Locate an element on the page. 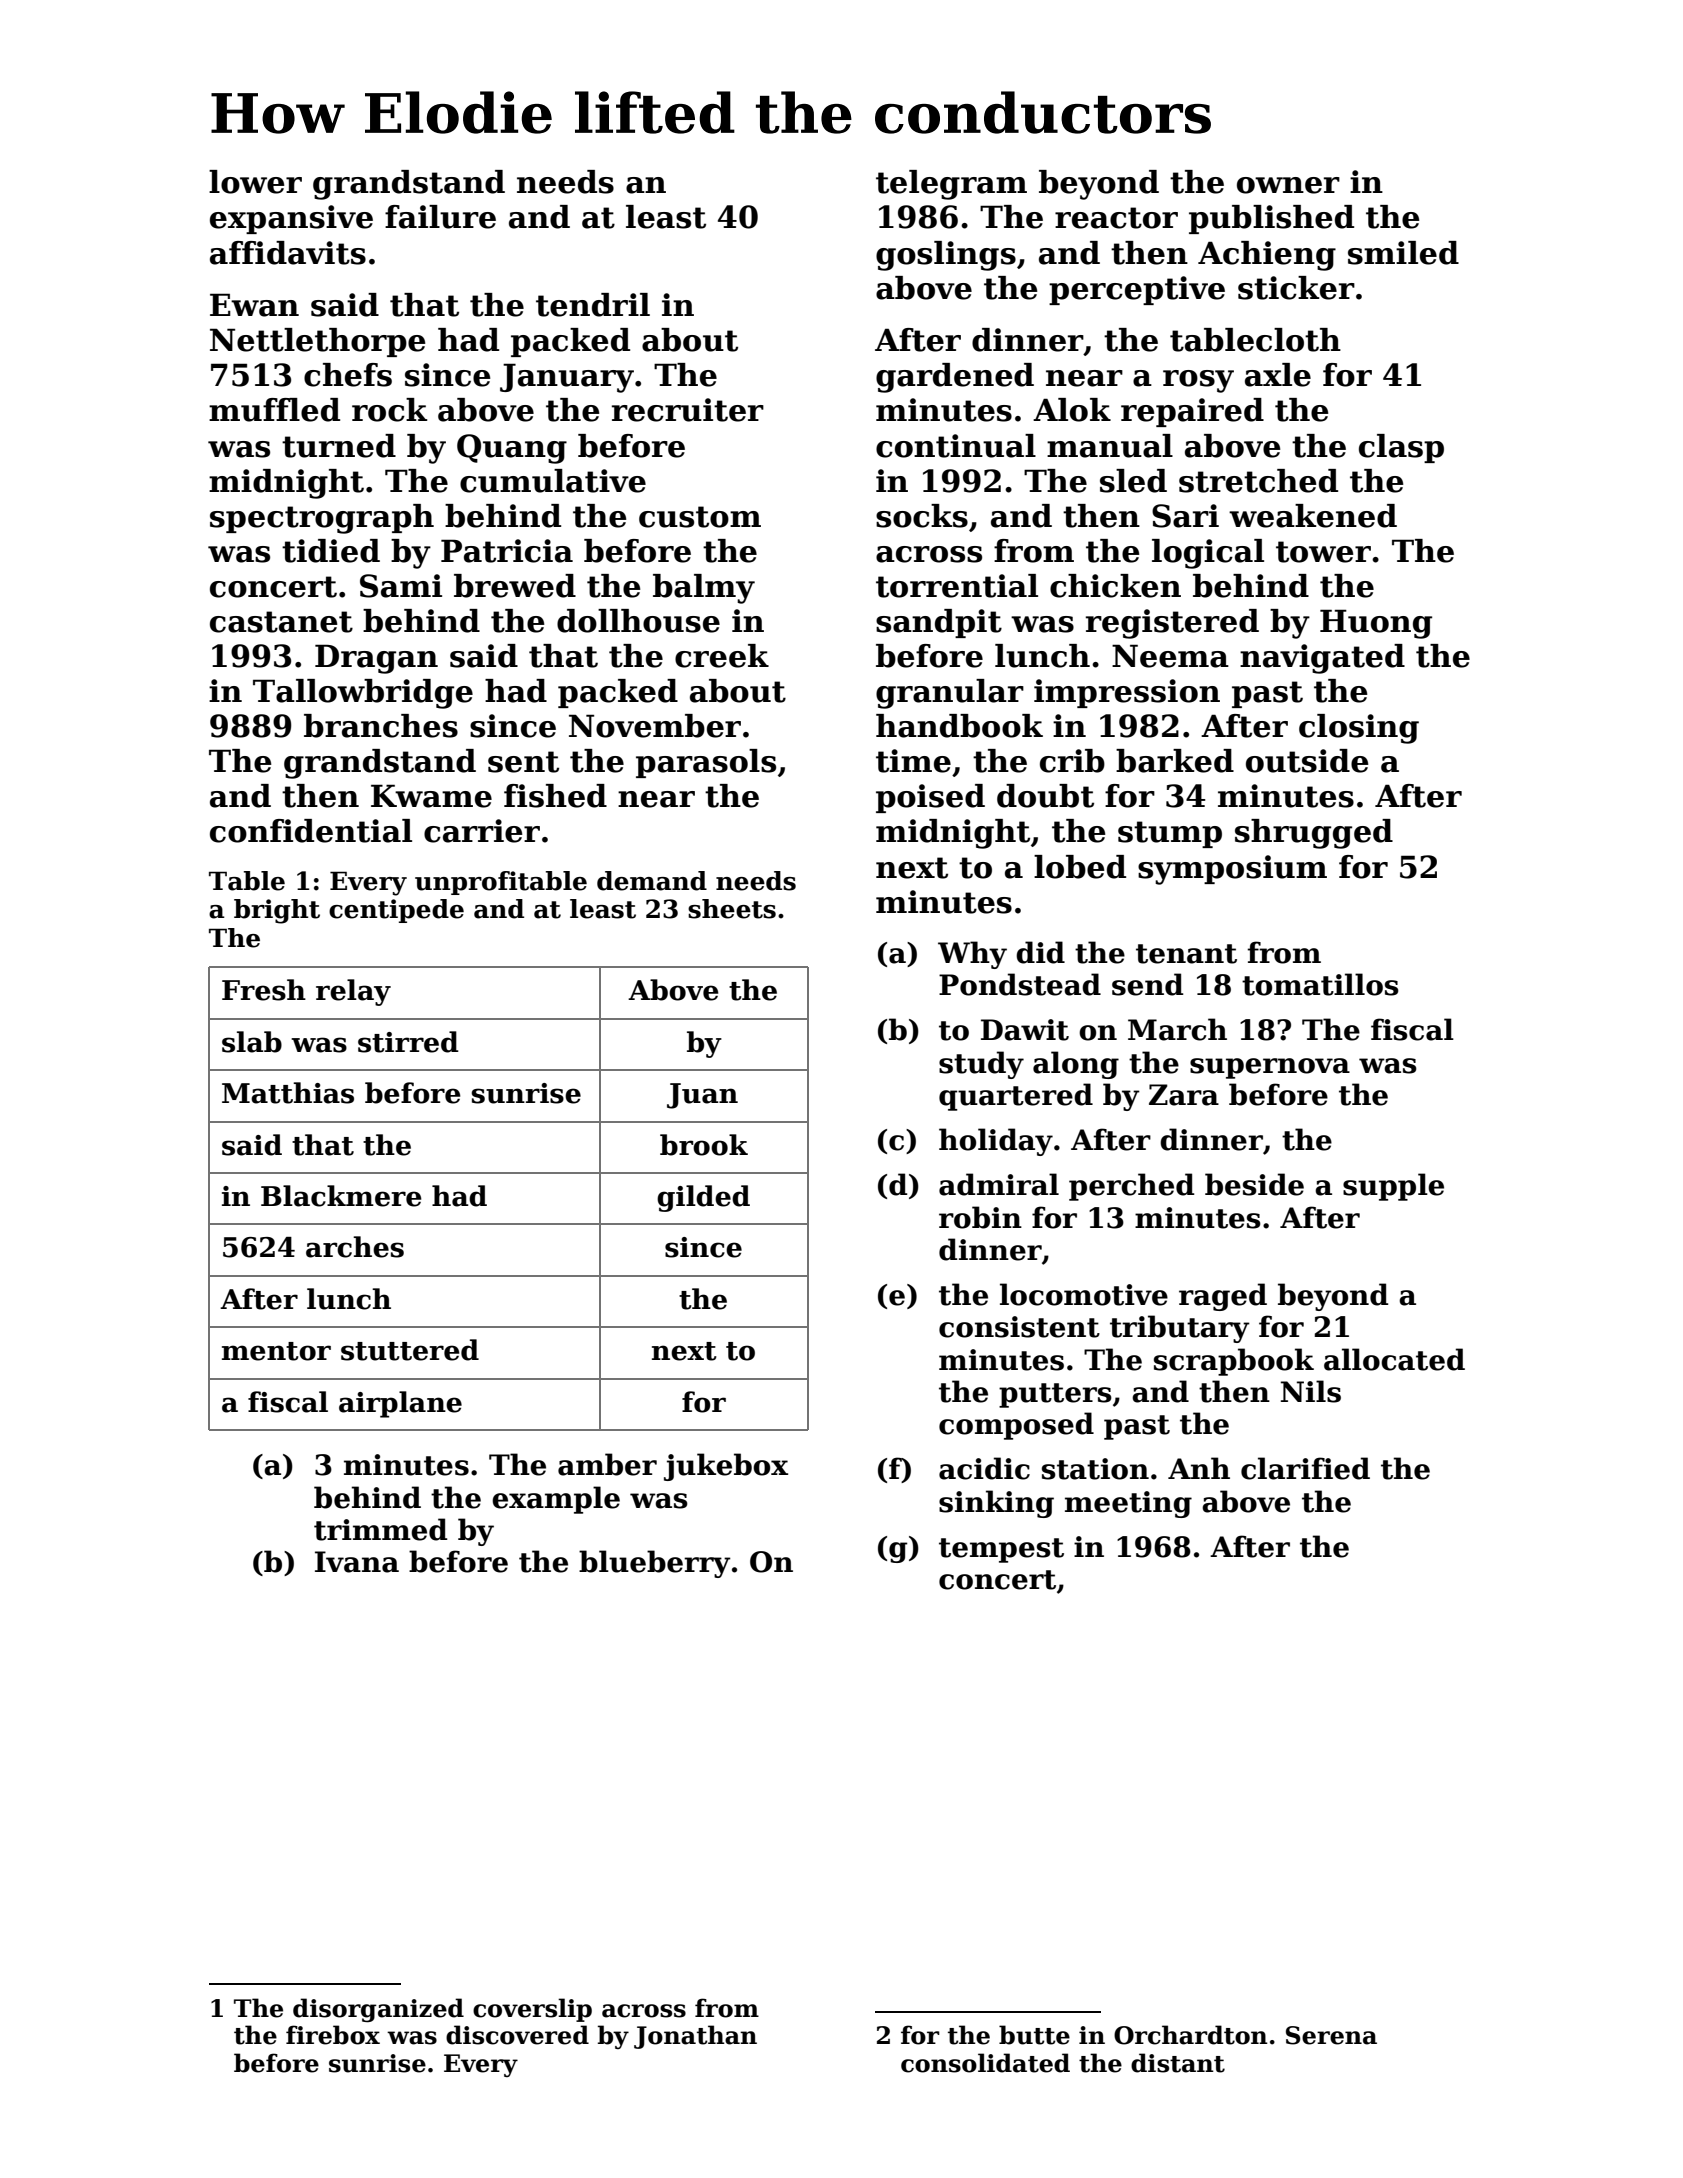  Serena is located at coordinates (1331, 2035).
